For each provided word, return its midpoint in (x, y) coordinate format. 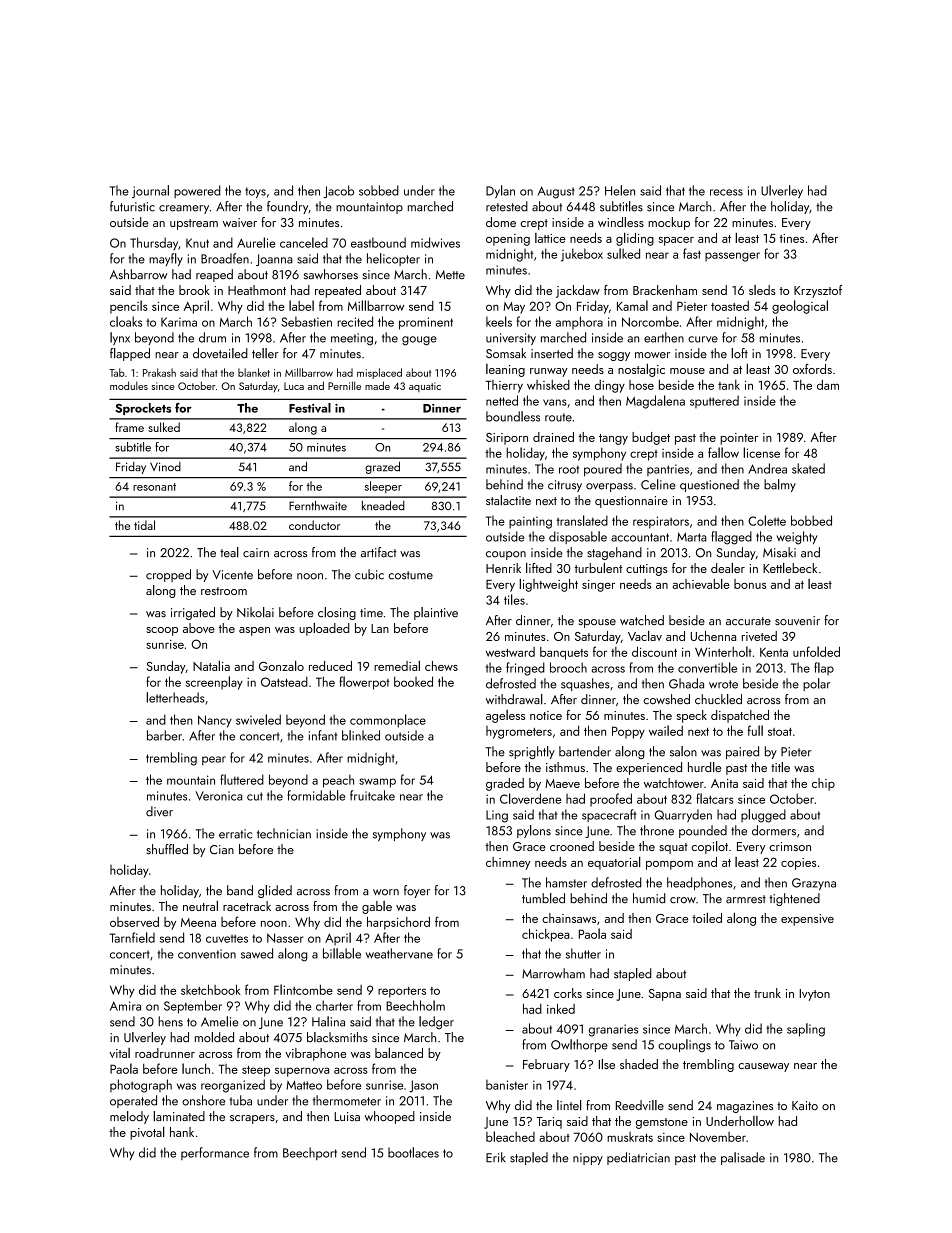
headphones (700, 883)
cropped (168, 575)
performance (215, 1153)
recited (355, 321)
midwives (435, 242)
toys (255, 193)
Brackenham (665, 290)
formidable (316, 795)
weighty (797, 538)
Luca (294, 386)
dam (828, 385)
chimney (508, 863)
